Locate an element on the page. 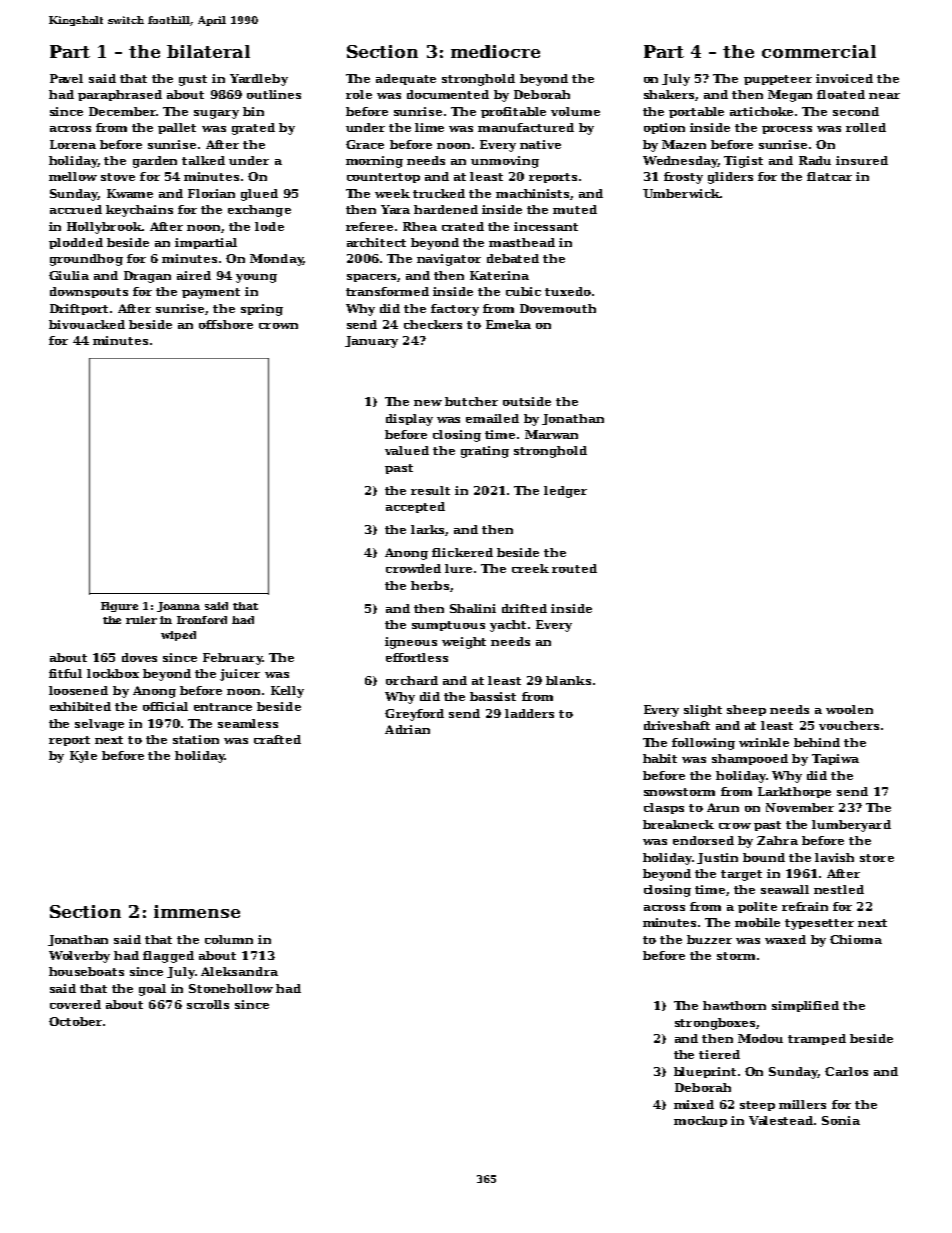 Image resolution: width=952 pixels, height=1233 pixels. outside is located at coordinates (527, 401).
